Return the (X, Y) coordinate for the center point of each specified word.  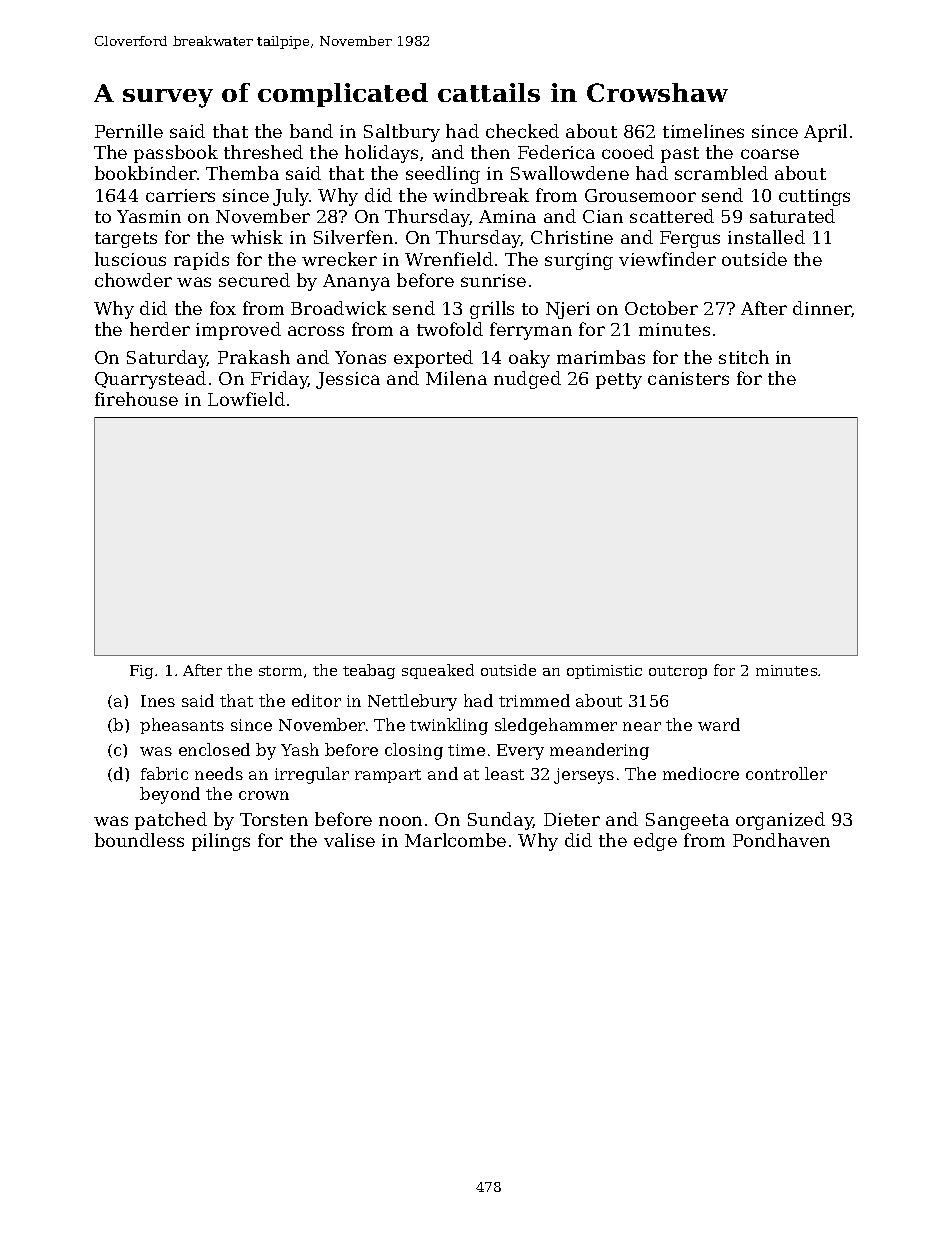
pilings (221, 842)
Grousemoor (640, 195)
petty (619, 381)
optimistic (604, 672)
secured (254, 280)
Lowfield (246, 399)
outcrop (678, 672)
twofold (450, 329)
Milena (456, 378)
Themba (242, 173)
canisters (688, 378)
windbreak (481, 195)
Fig (141, 672)
